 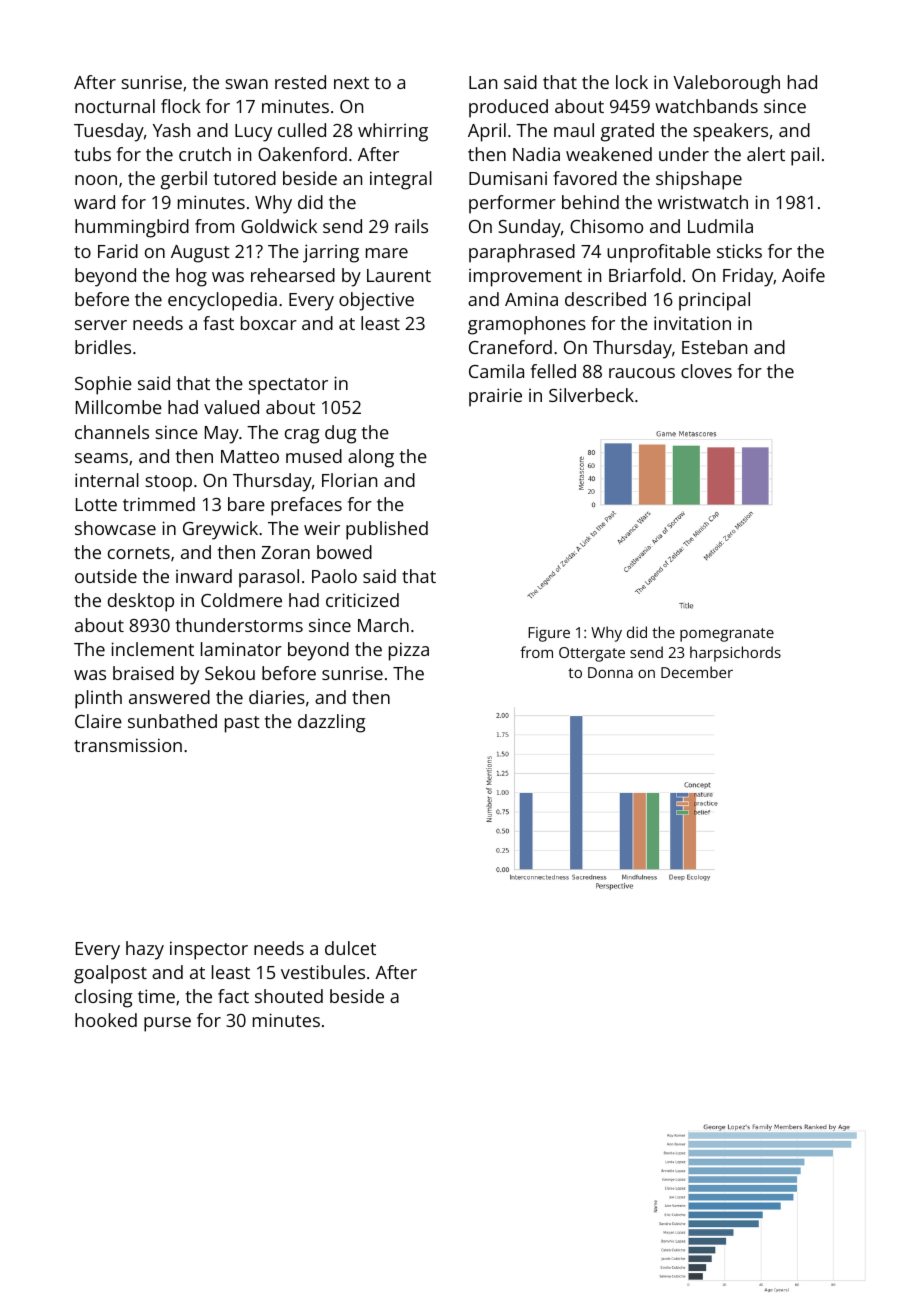 I want to click on swan, so click(x=246, y=84).
